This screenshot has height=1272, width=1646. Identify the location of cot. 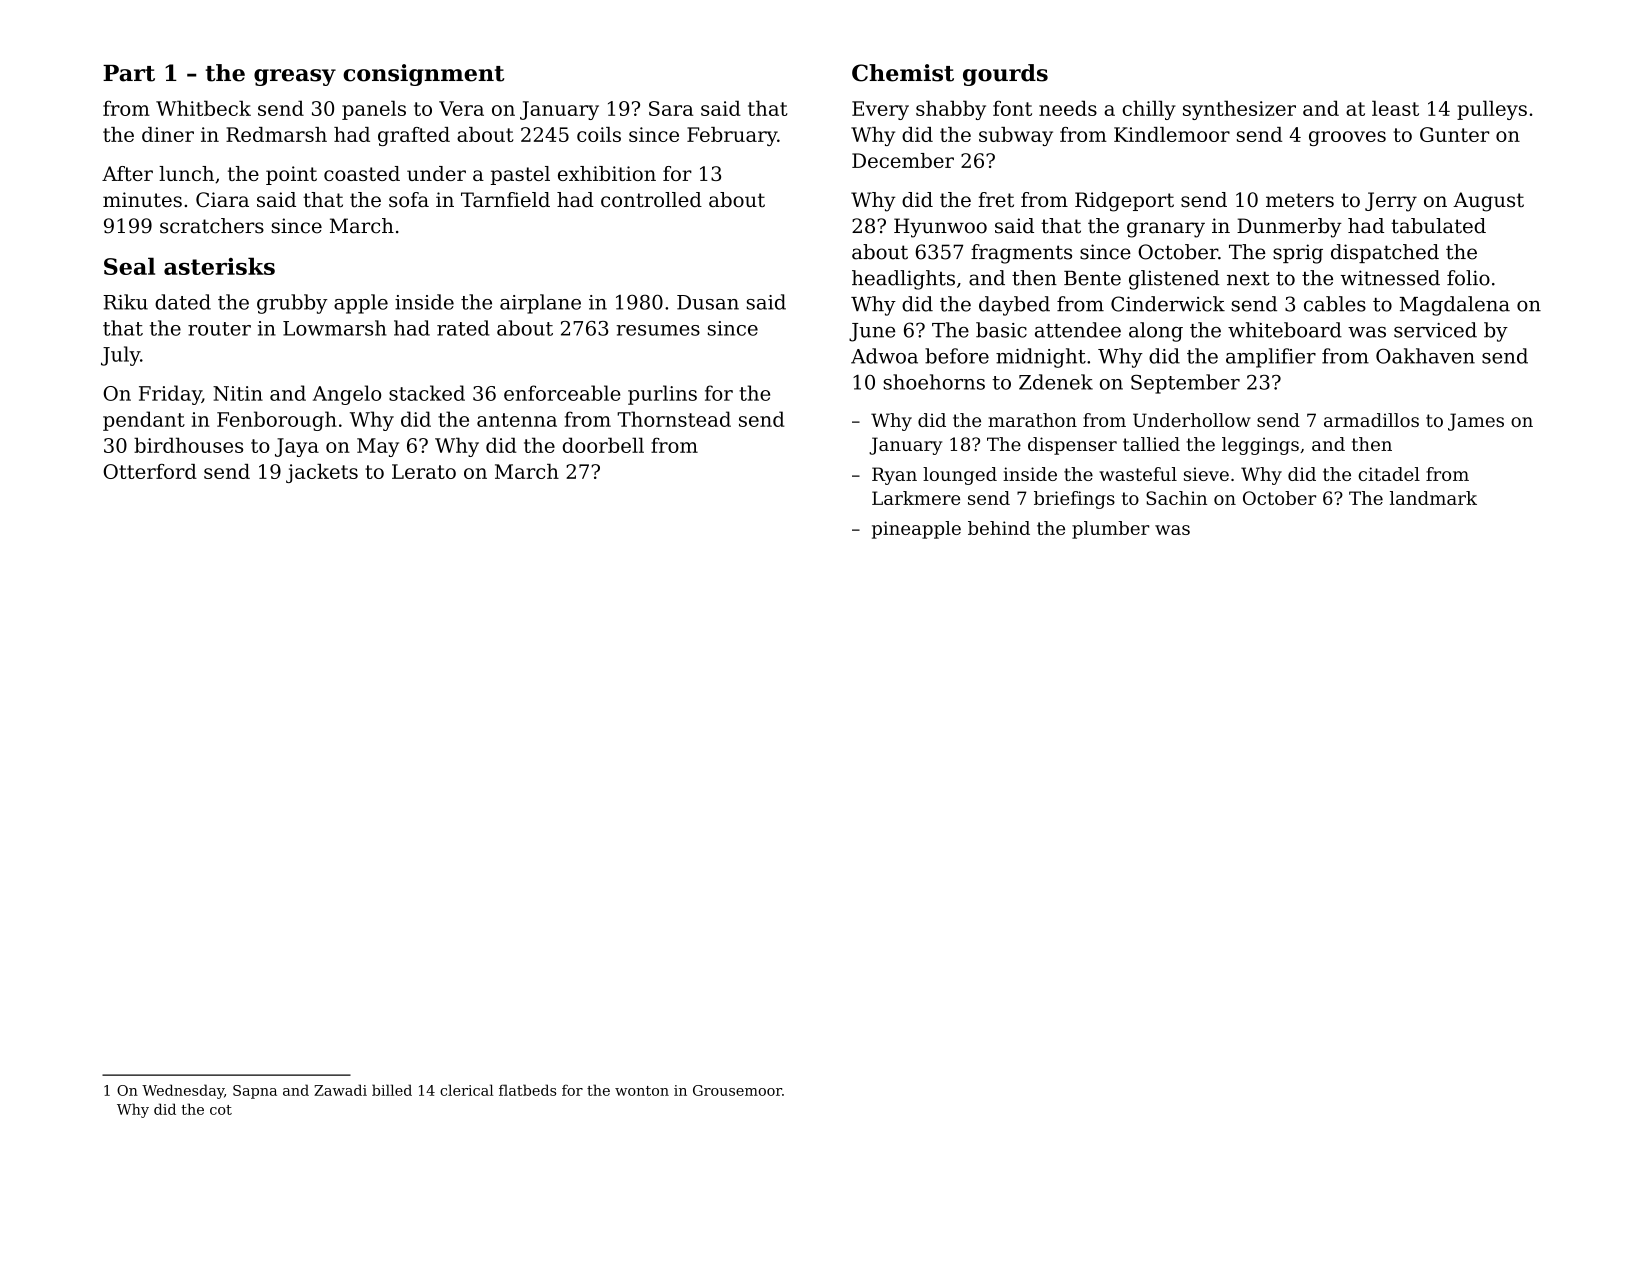
(221, 1110).
